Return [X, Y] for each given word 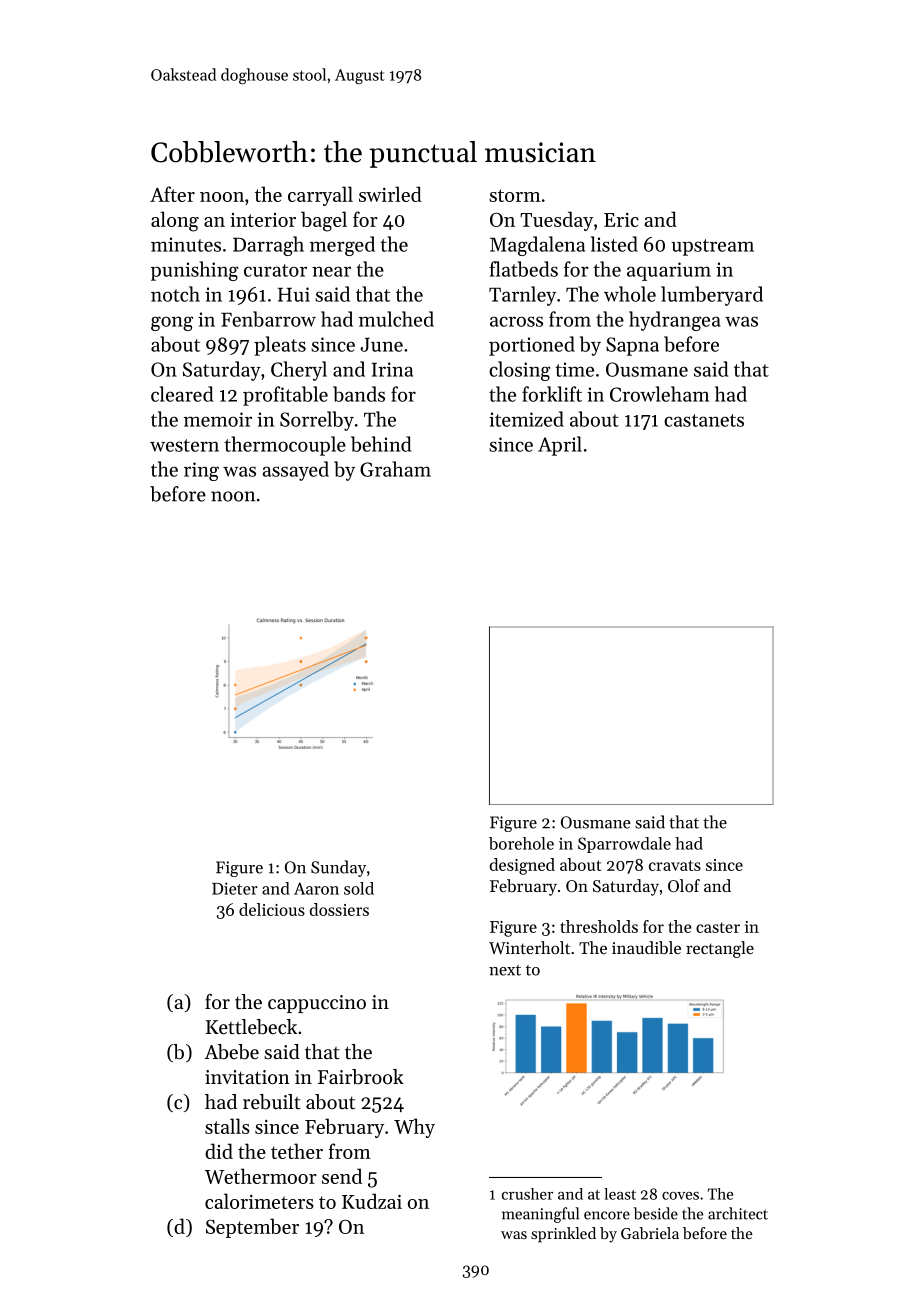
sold [359, 888]
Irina [392, 369]
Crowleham [659, 394]
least [620, 1194]
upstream [712, 247]
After [172, 194]
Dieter [235, 888]
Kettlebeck [251, 1027]
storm [515, 195]
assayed [295, 471]
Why [414, 1128]
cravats [675, 865]
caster [718, 927]
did [219, 1151]
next [505, 970]
